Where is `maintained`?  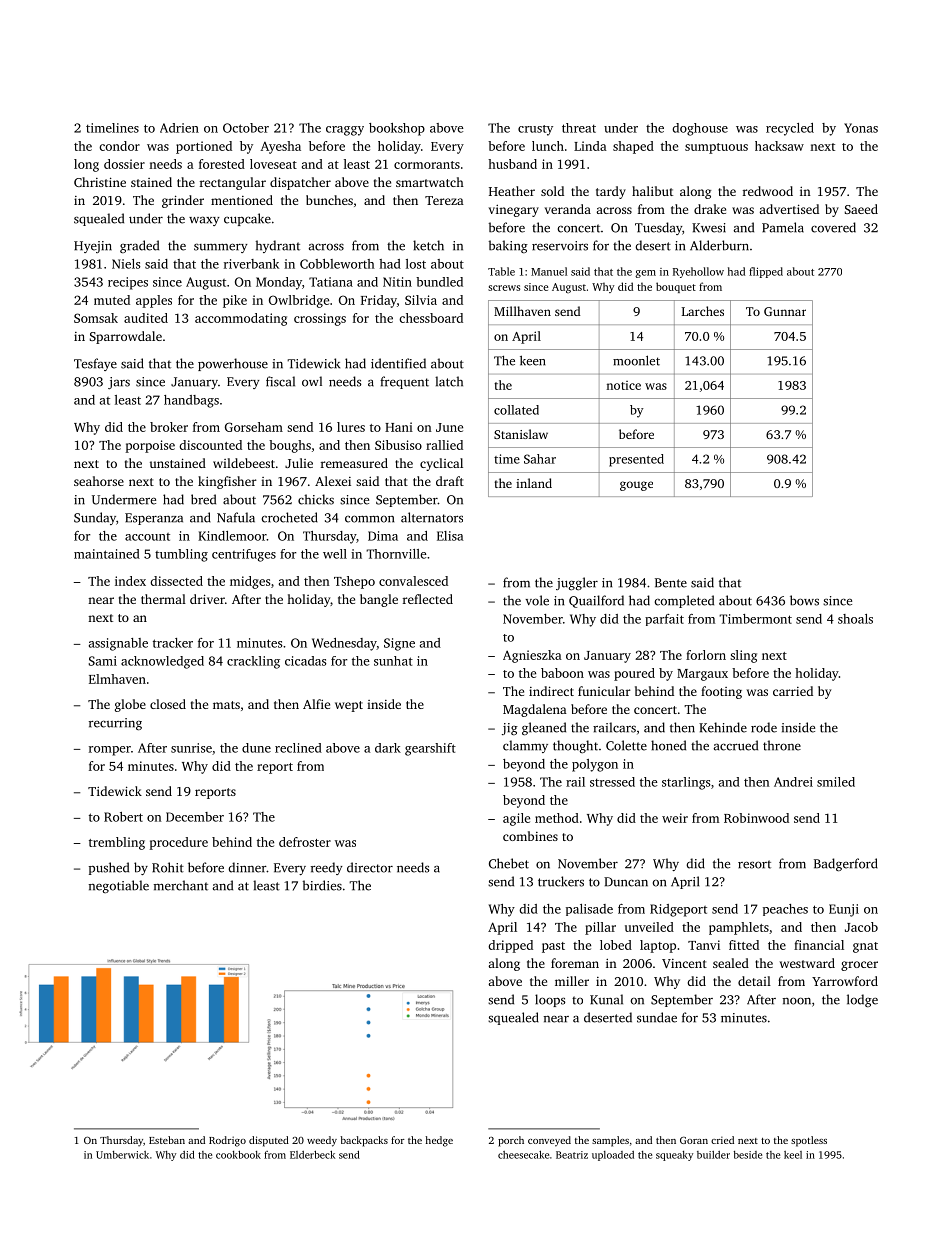
maintained is located at coordinates (107, 554).
